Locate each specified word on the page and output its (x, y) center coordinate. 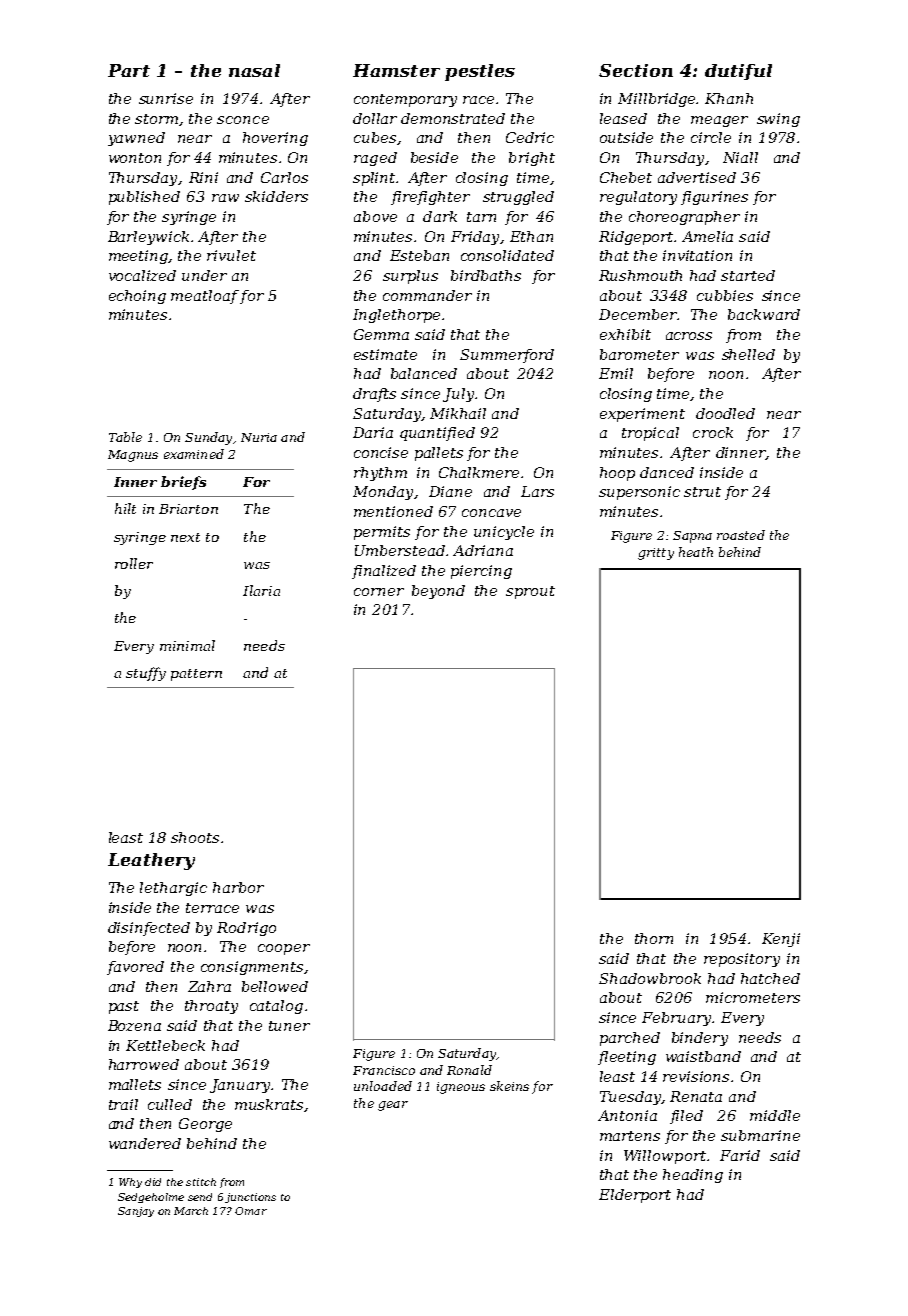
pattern (196, 675)
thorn (654, 938)
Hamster (396, 70)
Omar (251, 1211)
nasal (254, 70)
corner (379, 592)
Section (636, 70)
